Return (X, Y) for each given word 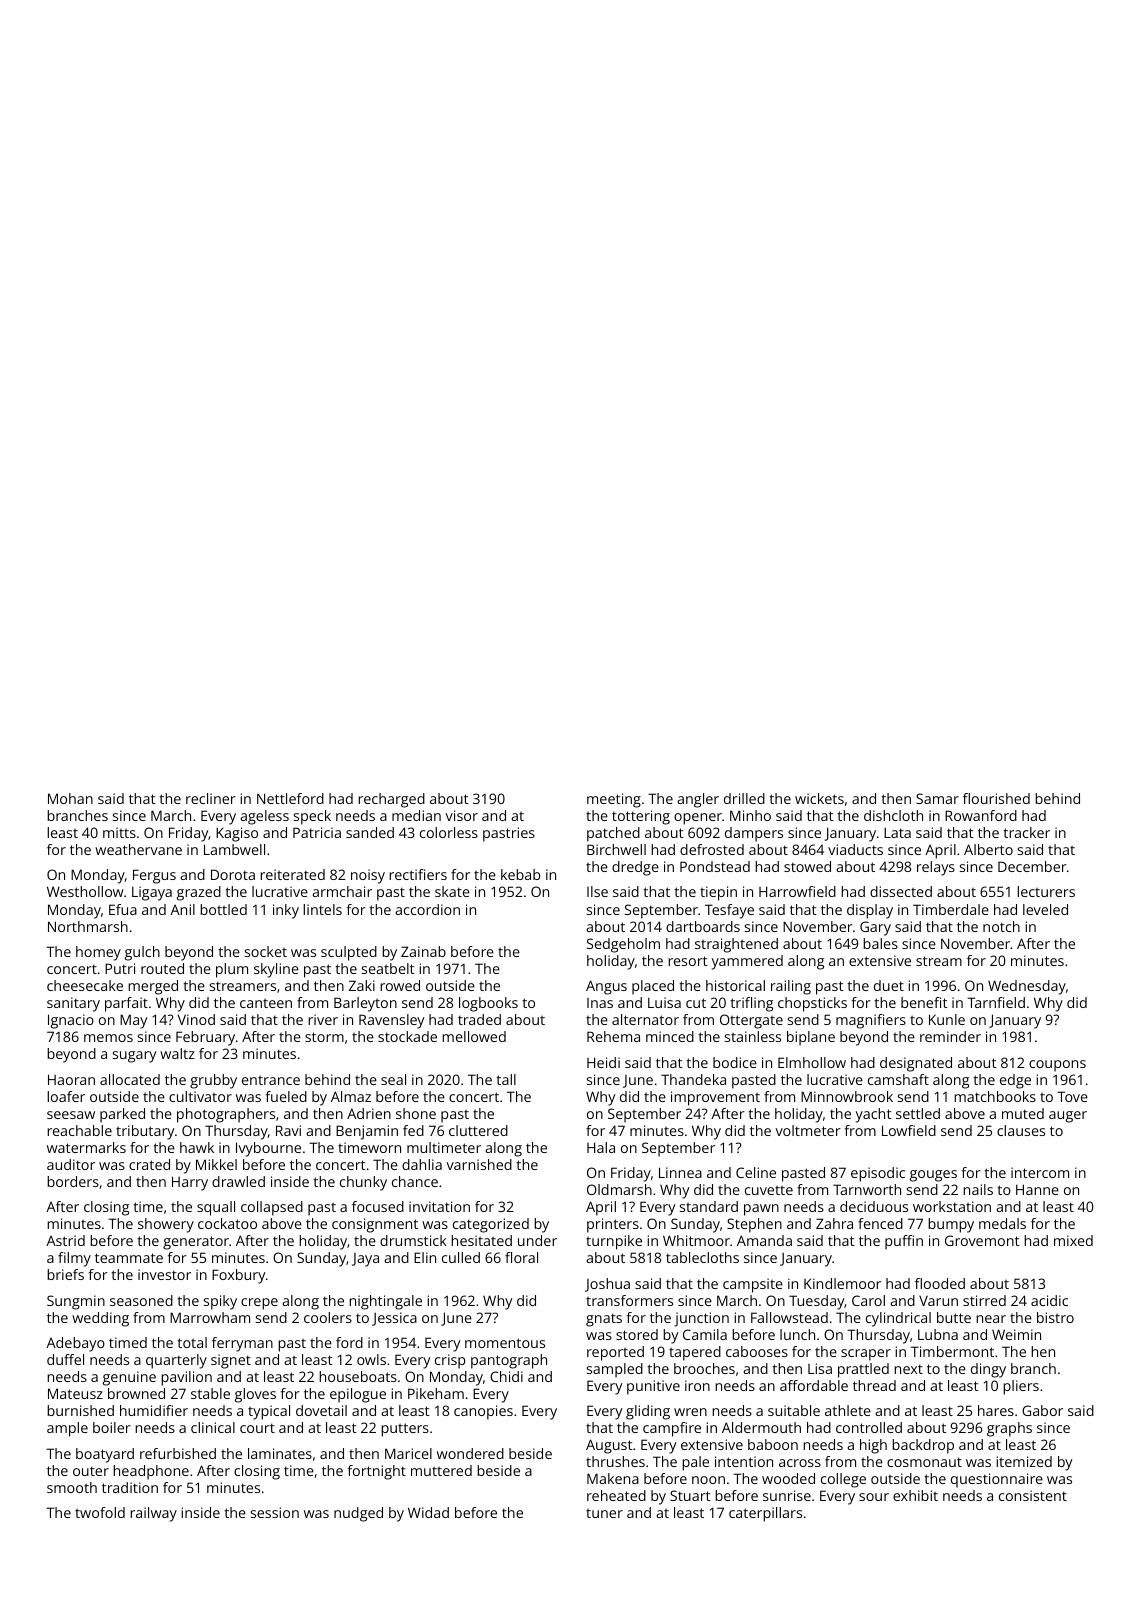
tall (506, 1079)
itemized (1024, 1461)
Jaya (365, 1260)
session (275, 1512)
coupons (1057, 1066)
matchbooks (995, 1096)
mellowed (474, 1036)
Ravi (288, 1130)
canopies (483, 1412)
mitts (119, 832)
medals (1002, 1223)
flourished (996, 798)
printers (613, 1225)
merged (153, 987)
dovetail (321, 1410)
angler (698, 800)
